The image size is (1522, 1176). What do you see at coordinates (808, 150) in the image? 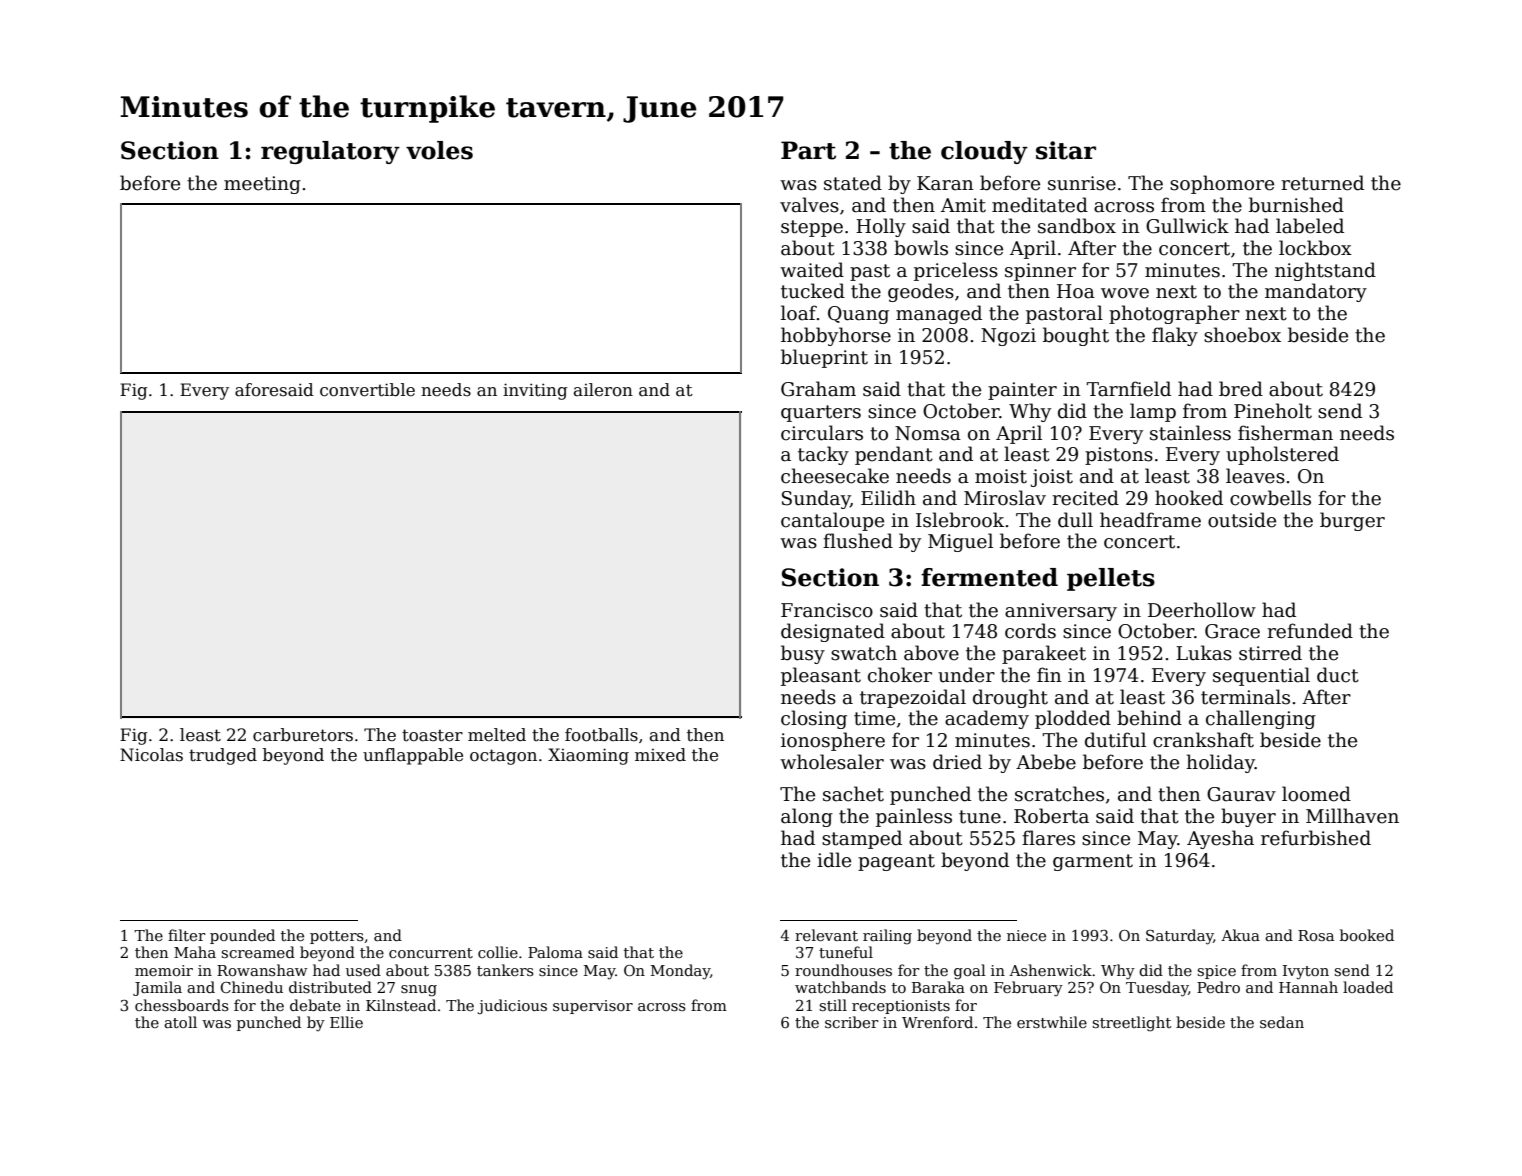
I see `Part` at bounding box center [808, 150].
